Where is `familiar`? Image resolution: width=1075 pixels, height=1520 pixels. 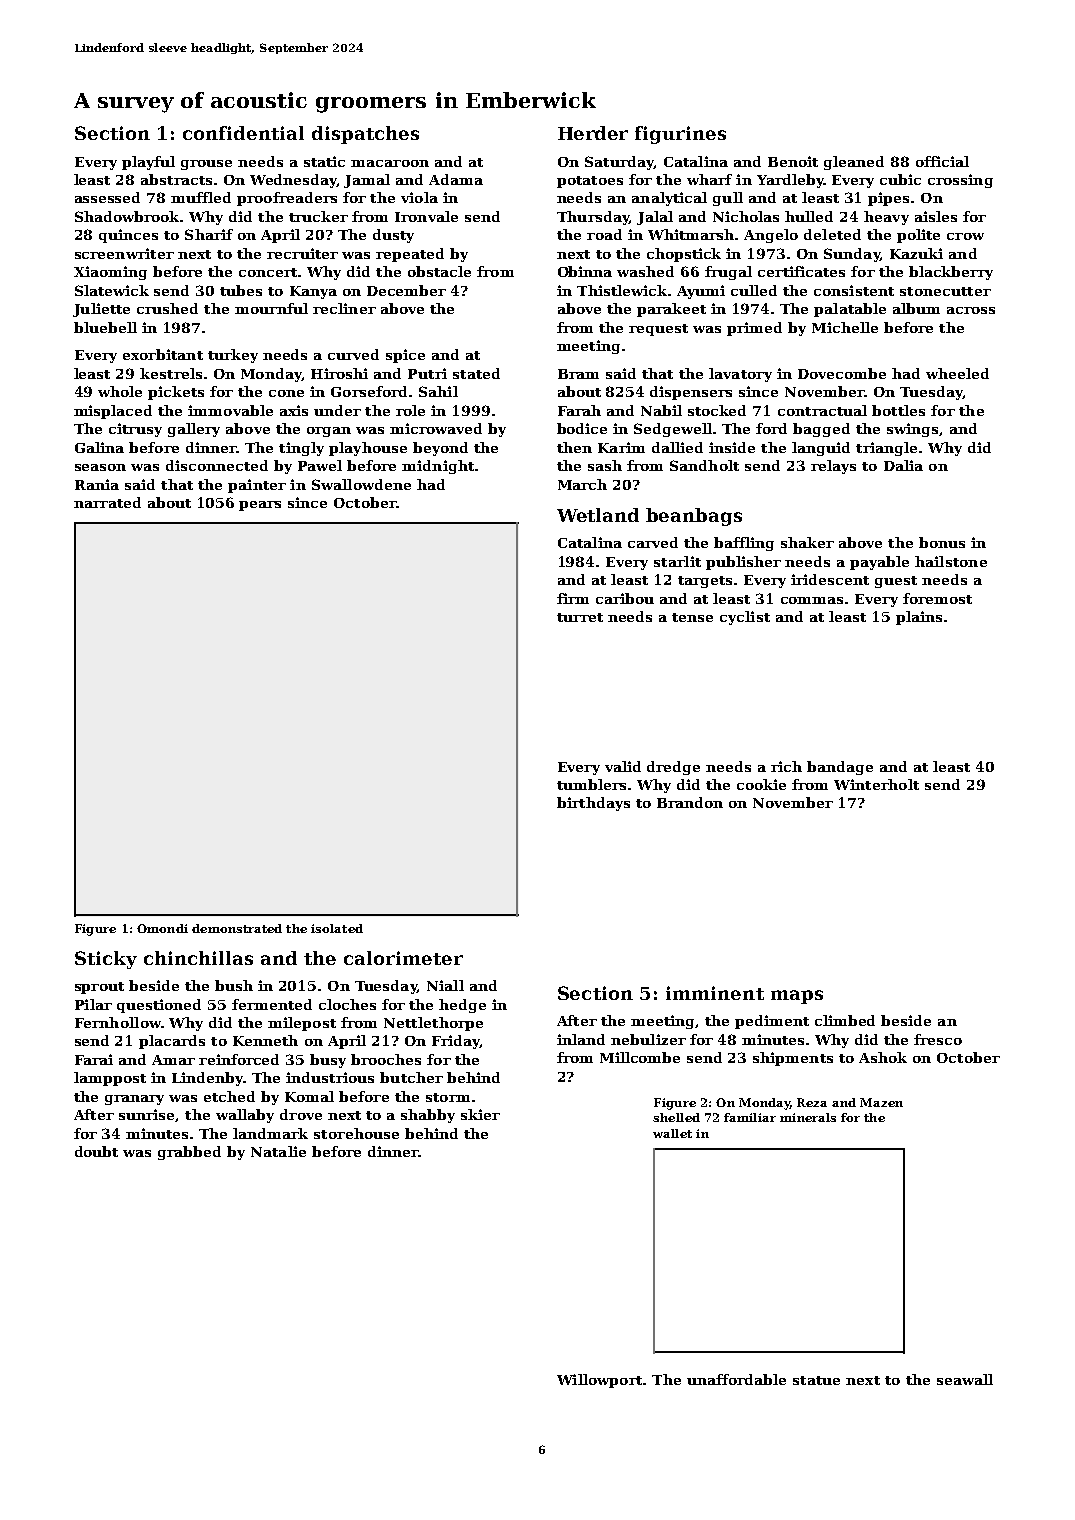
familiar is located at coordinates (750, 1117).
